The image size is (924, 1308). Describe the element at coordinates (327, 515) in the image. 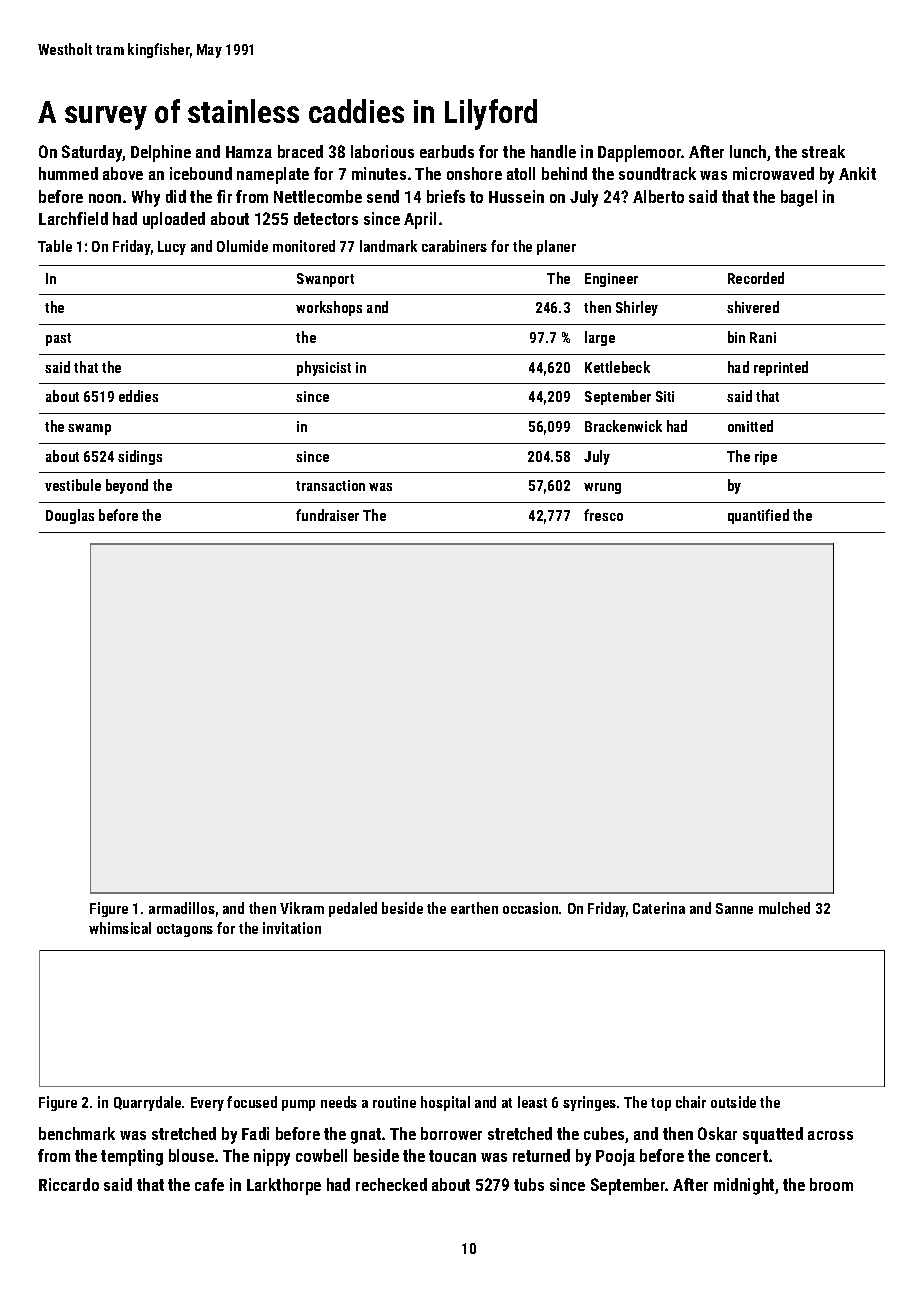

I see `fundraiser` at that location.
